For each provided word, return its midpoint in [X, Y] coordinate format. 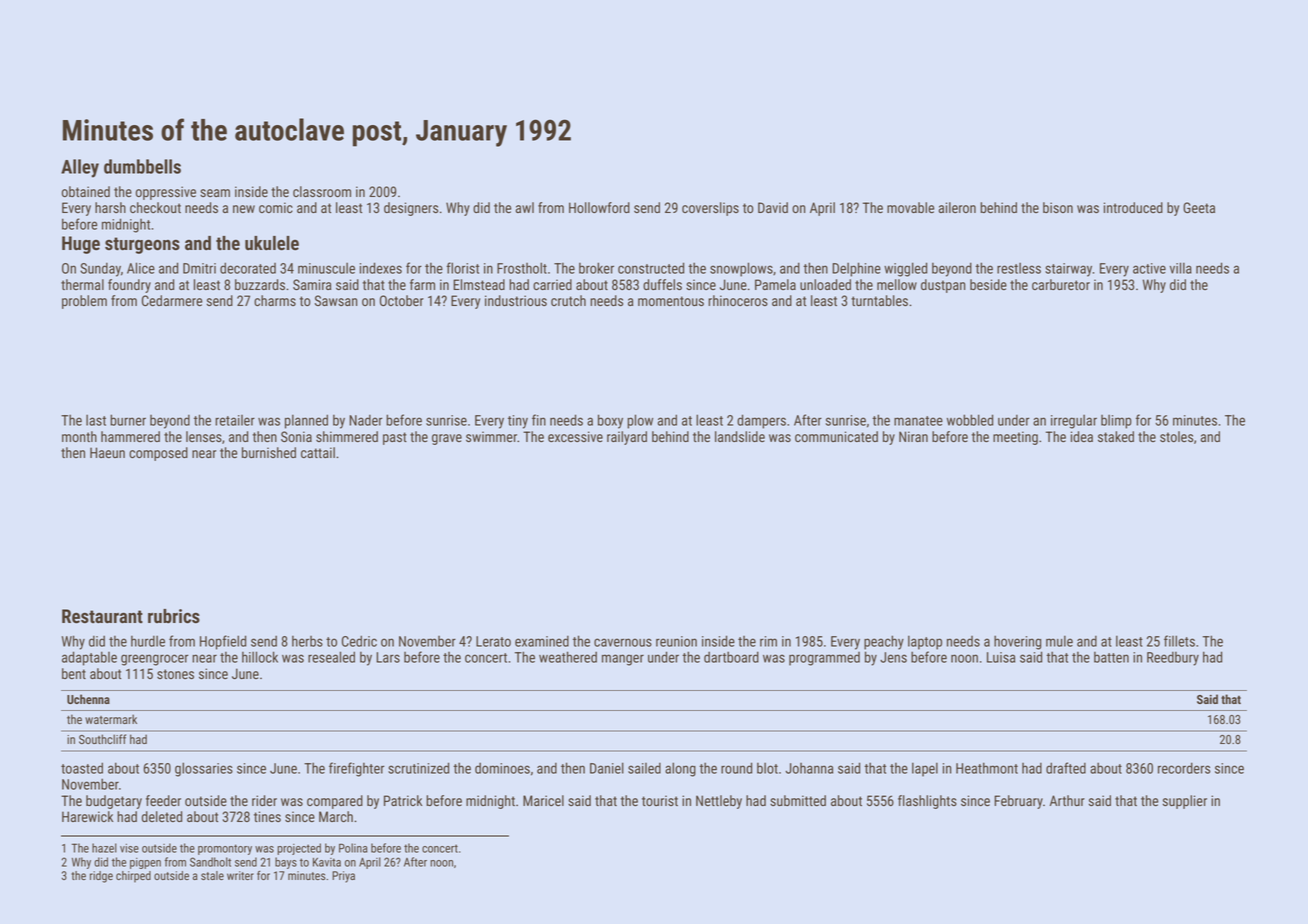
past [395, 438]
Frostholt [522, 268]
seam [215, 193]
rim [768, 641]
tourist [660, 800]
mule [1059, 641]
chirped [133, 877]
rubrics [174, 616]
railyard [627, 438]
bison [1058, 207]
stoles [1176, 436]
